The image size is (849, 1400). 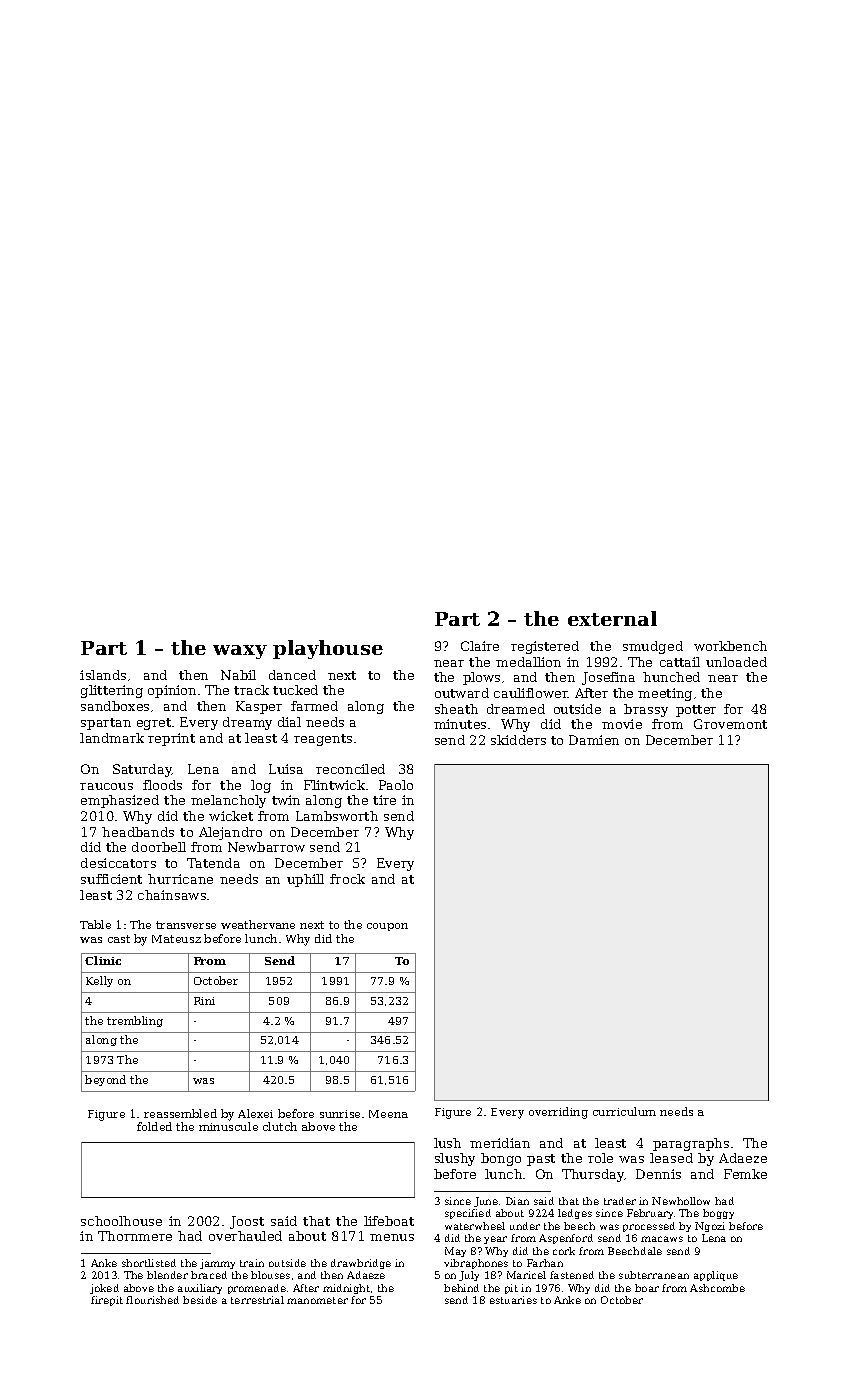 I want to click on playhouse, so click(x=328, y=649).
